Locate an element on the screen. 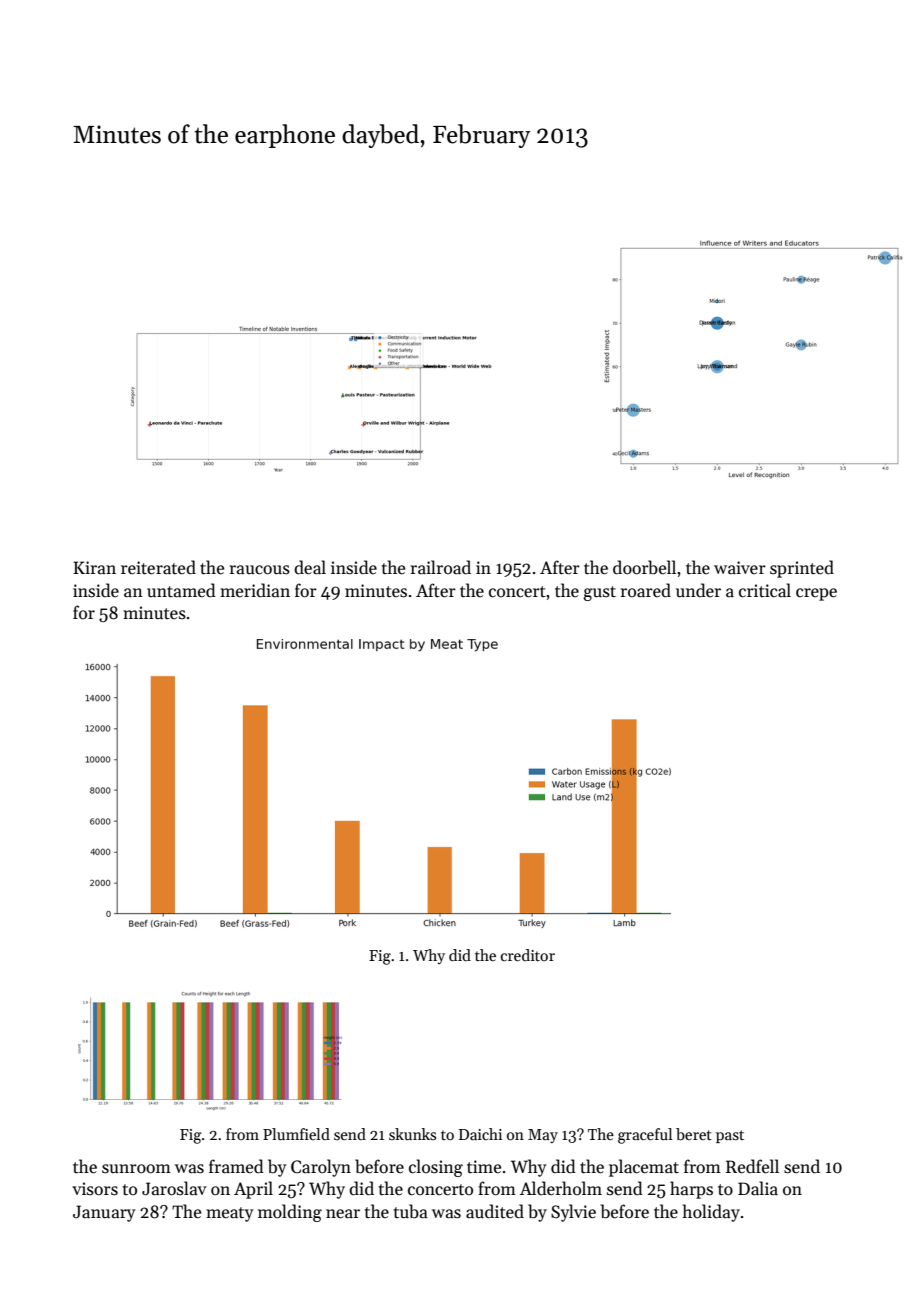 The image size is (924, 1308). Daichi is located at coordinates (480, 1134).
